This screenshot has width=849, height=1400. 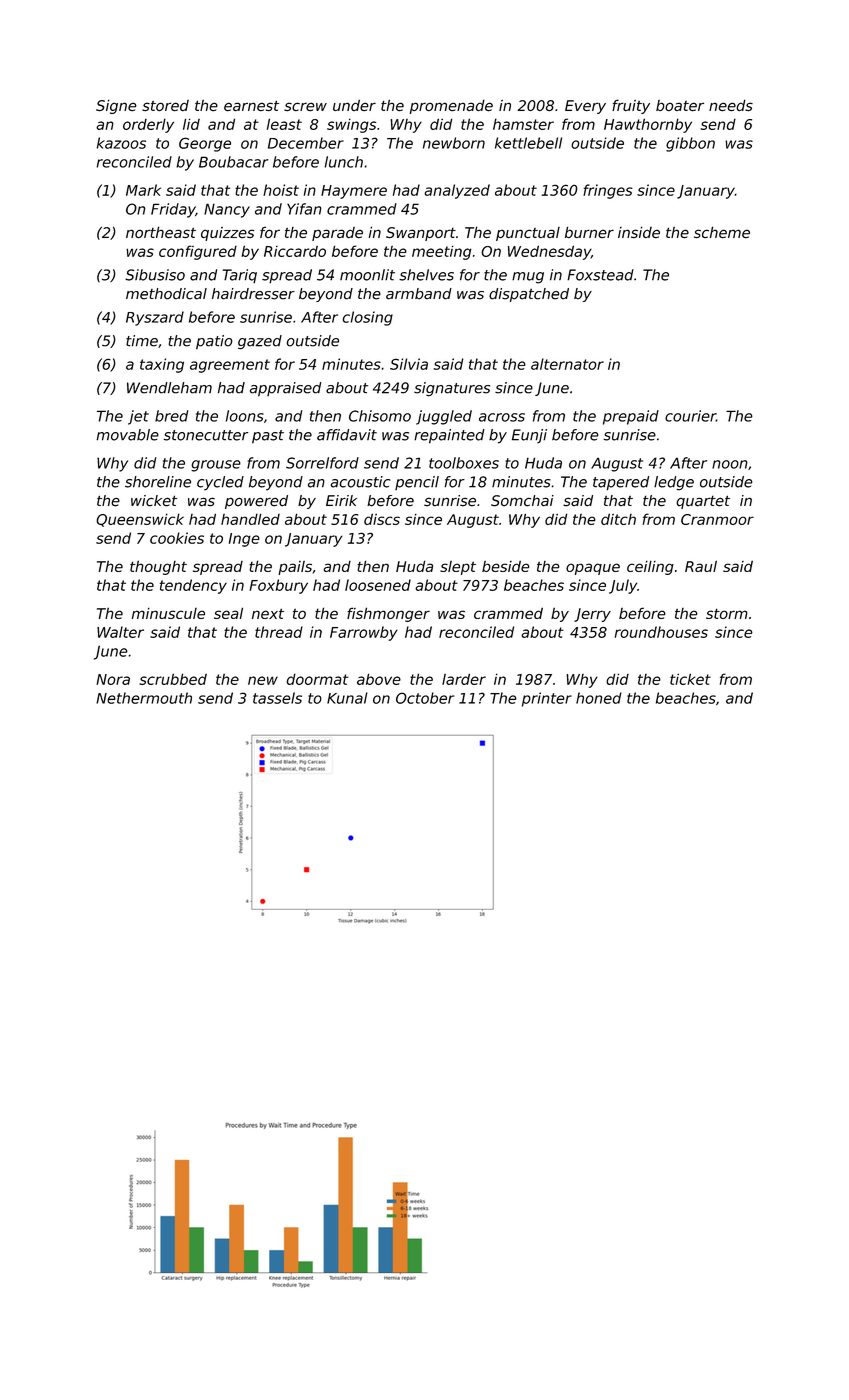 What do you see at coordinates (382, 519) in the screenshot?
I see `discs` at bounding box center [382, 519].
